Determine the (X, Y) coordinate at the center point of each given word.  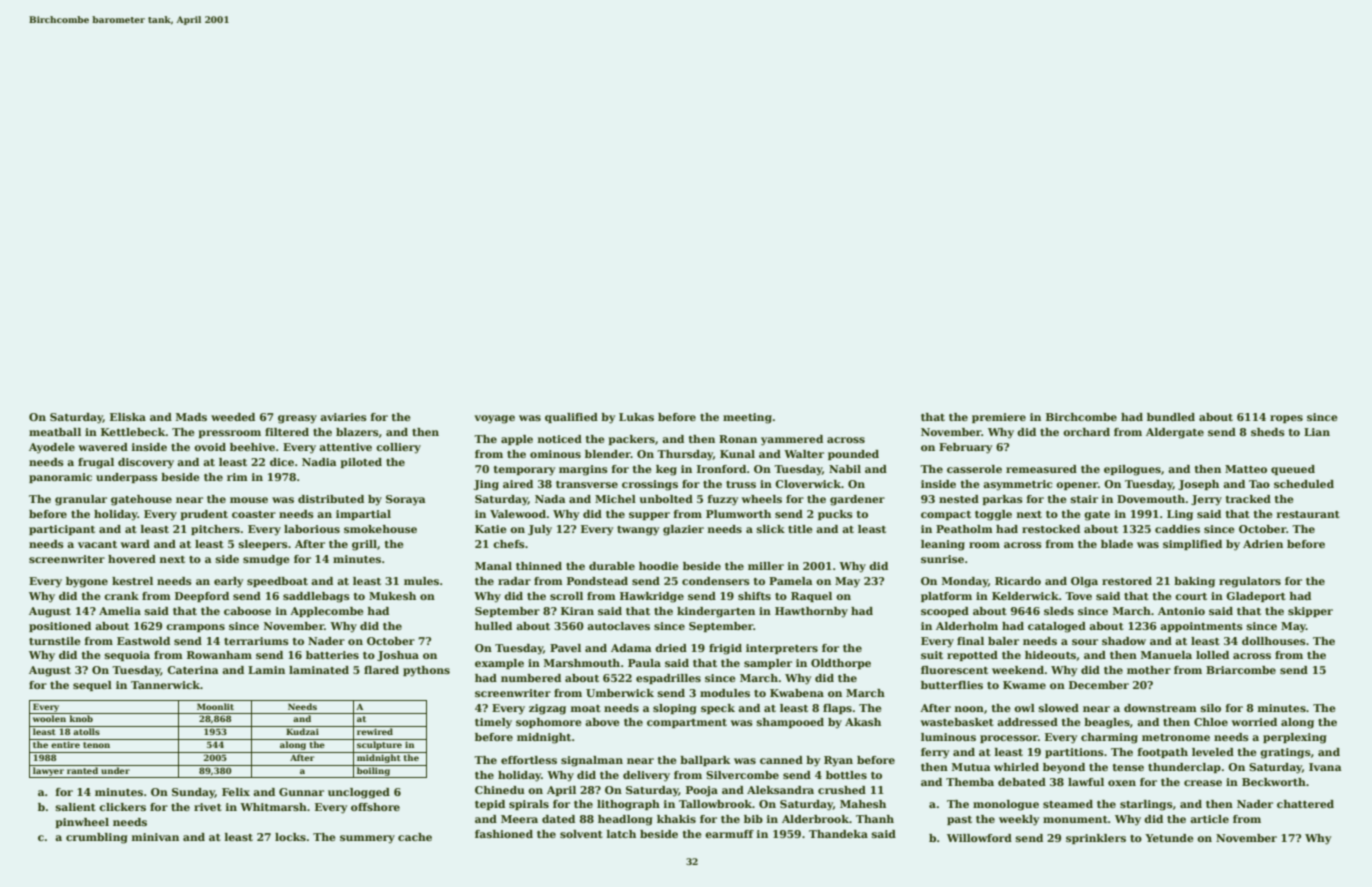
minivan (155, 837)
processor (1009, 739)
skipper (1310, 612)
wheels (762, 499)
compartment (687, 723)
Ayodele (52, 448)
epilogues (1132, 470)
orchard (1086, 432)
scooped (945, 612)
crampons (195, 628)
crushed (842, 790)
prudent (204, 515)
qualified (571, 418)
